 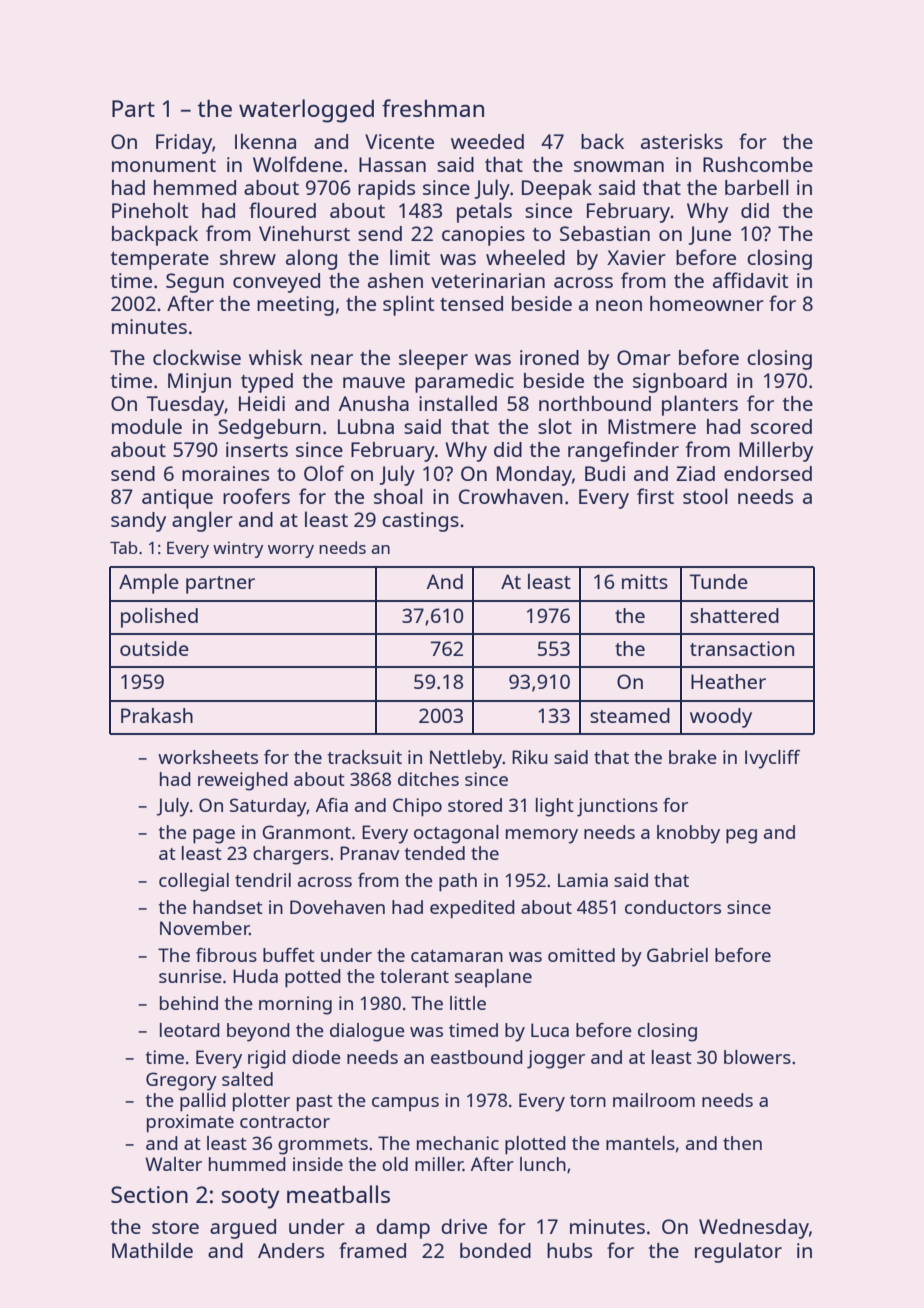 I want to click on northbound, so click(x=595, y=403).
